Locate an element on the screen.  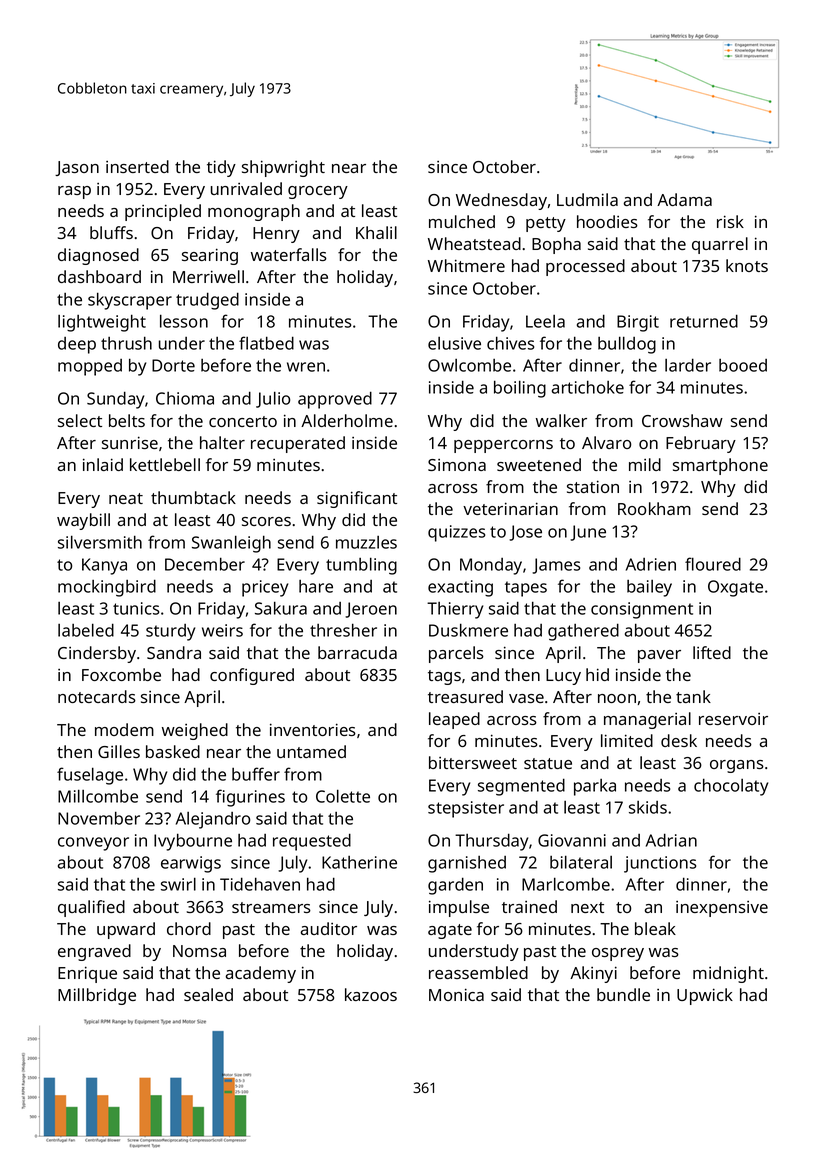
Millbridge is located at coordinates (97, 996).
